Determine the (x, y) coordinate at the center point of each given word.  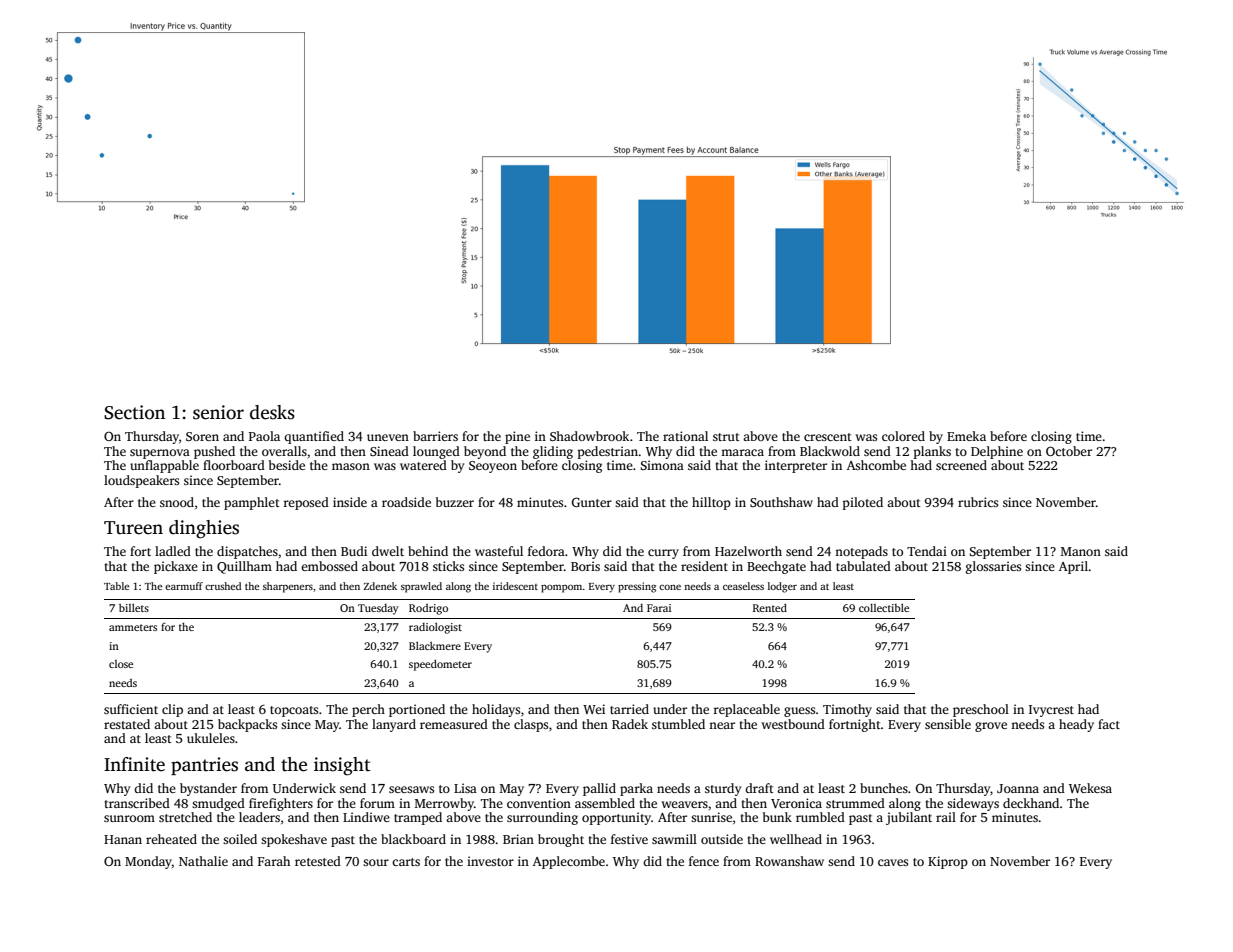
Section (134, 412)
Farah (274, 861)
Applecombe (569, 862)
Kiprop (948, 862)
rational (685, 436)
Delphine (997, 452)
